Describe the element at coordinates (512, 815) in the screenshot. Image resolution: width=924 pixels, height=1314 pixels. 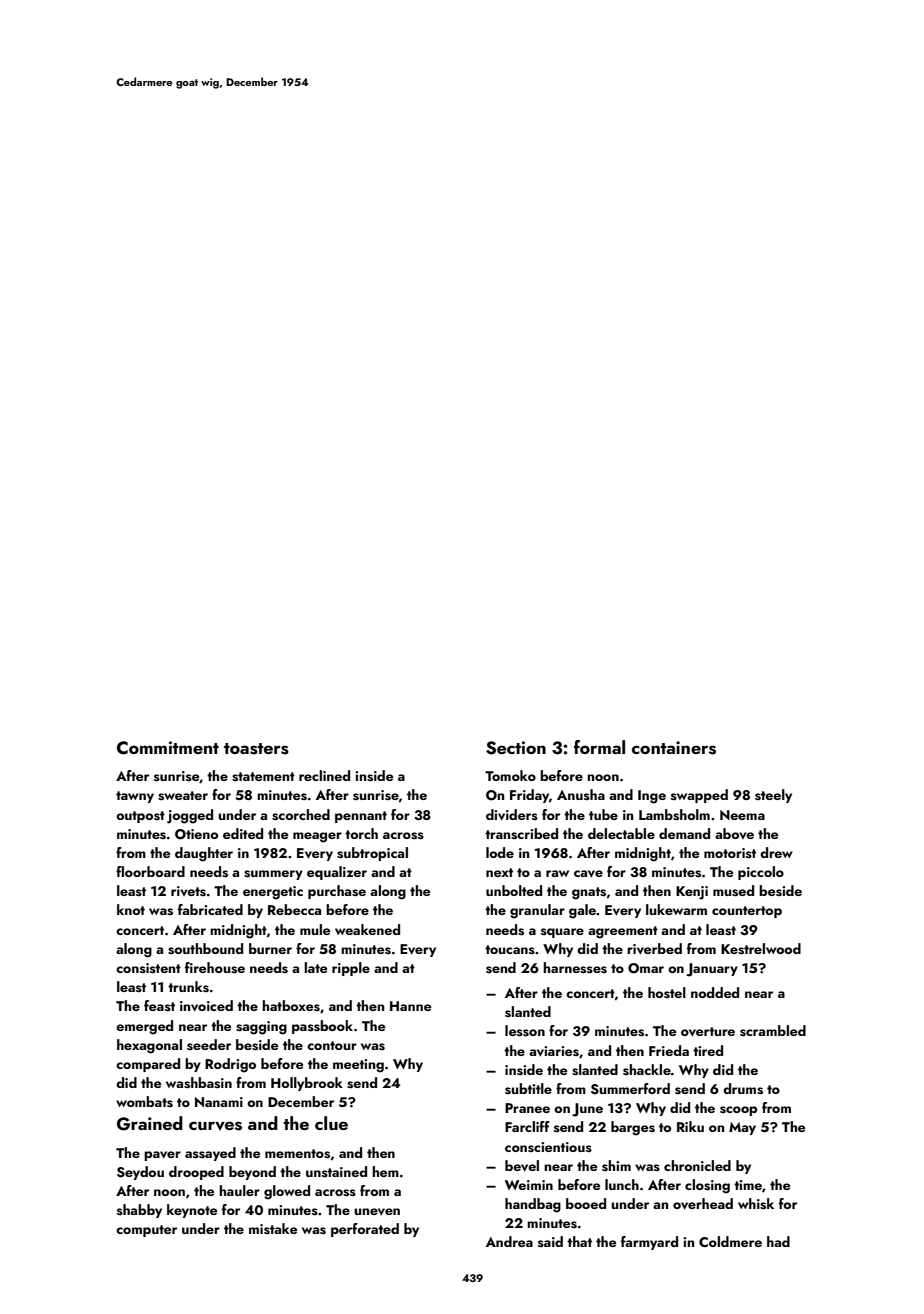
I see `dividers` at that location.
